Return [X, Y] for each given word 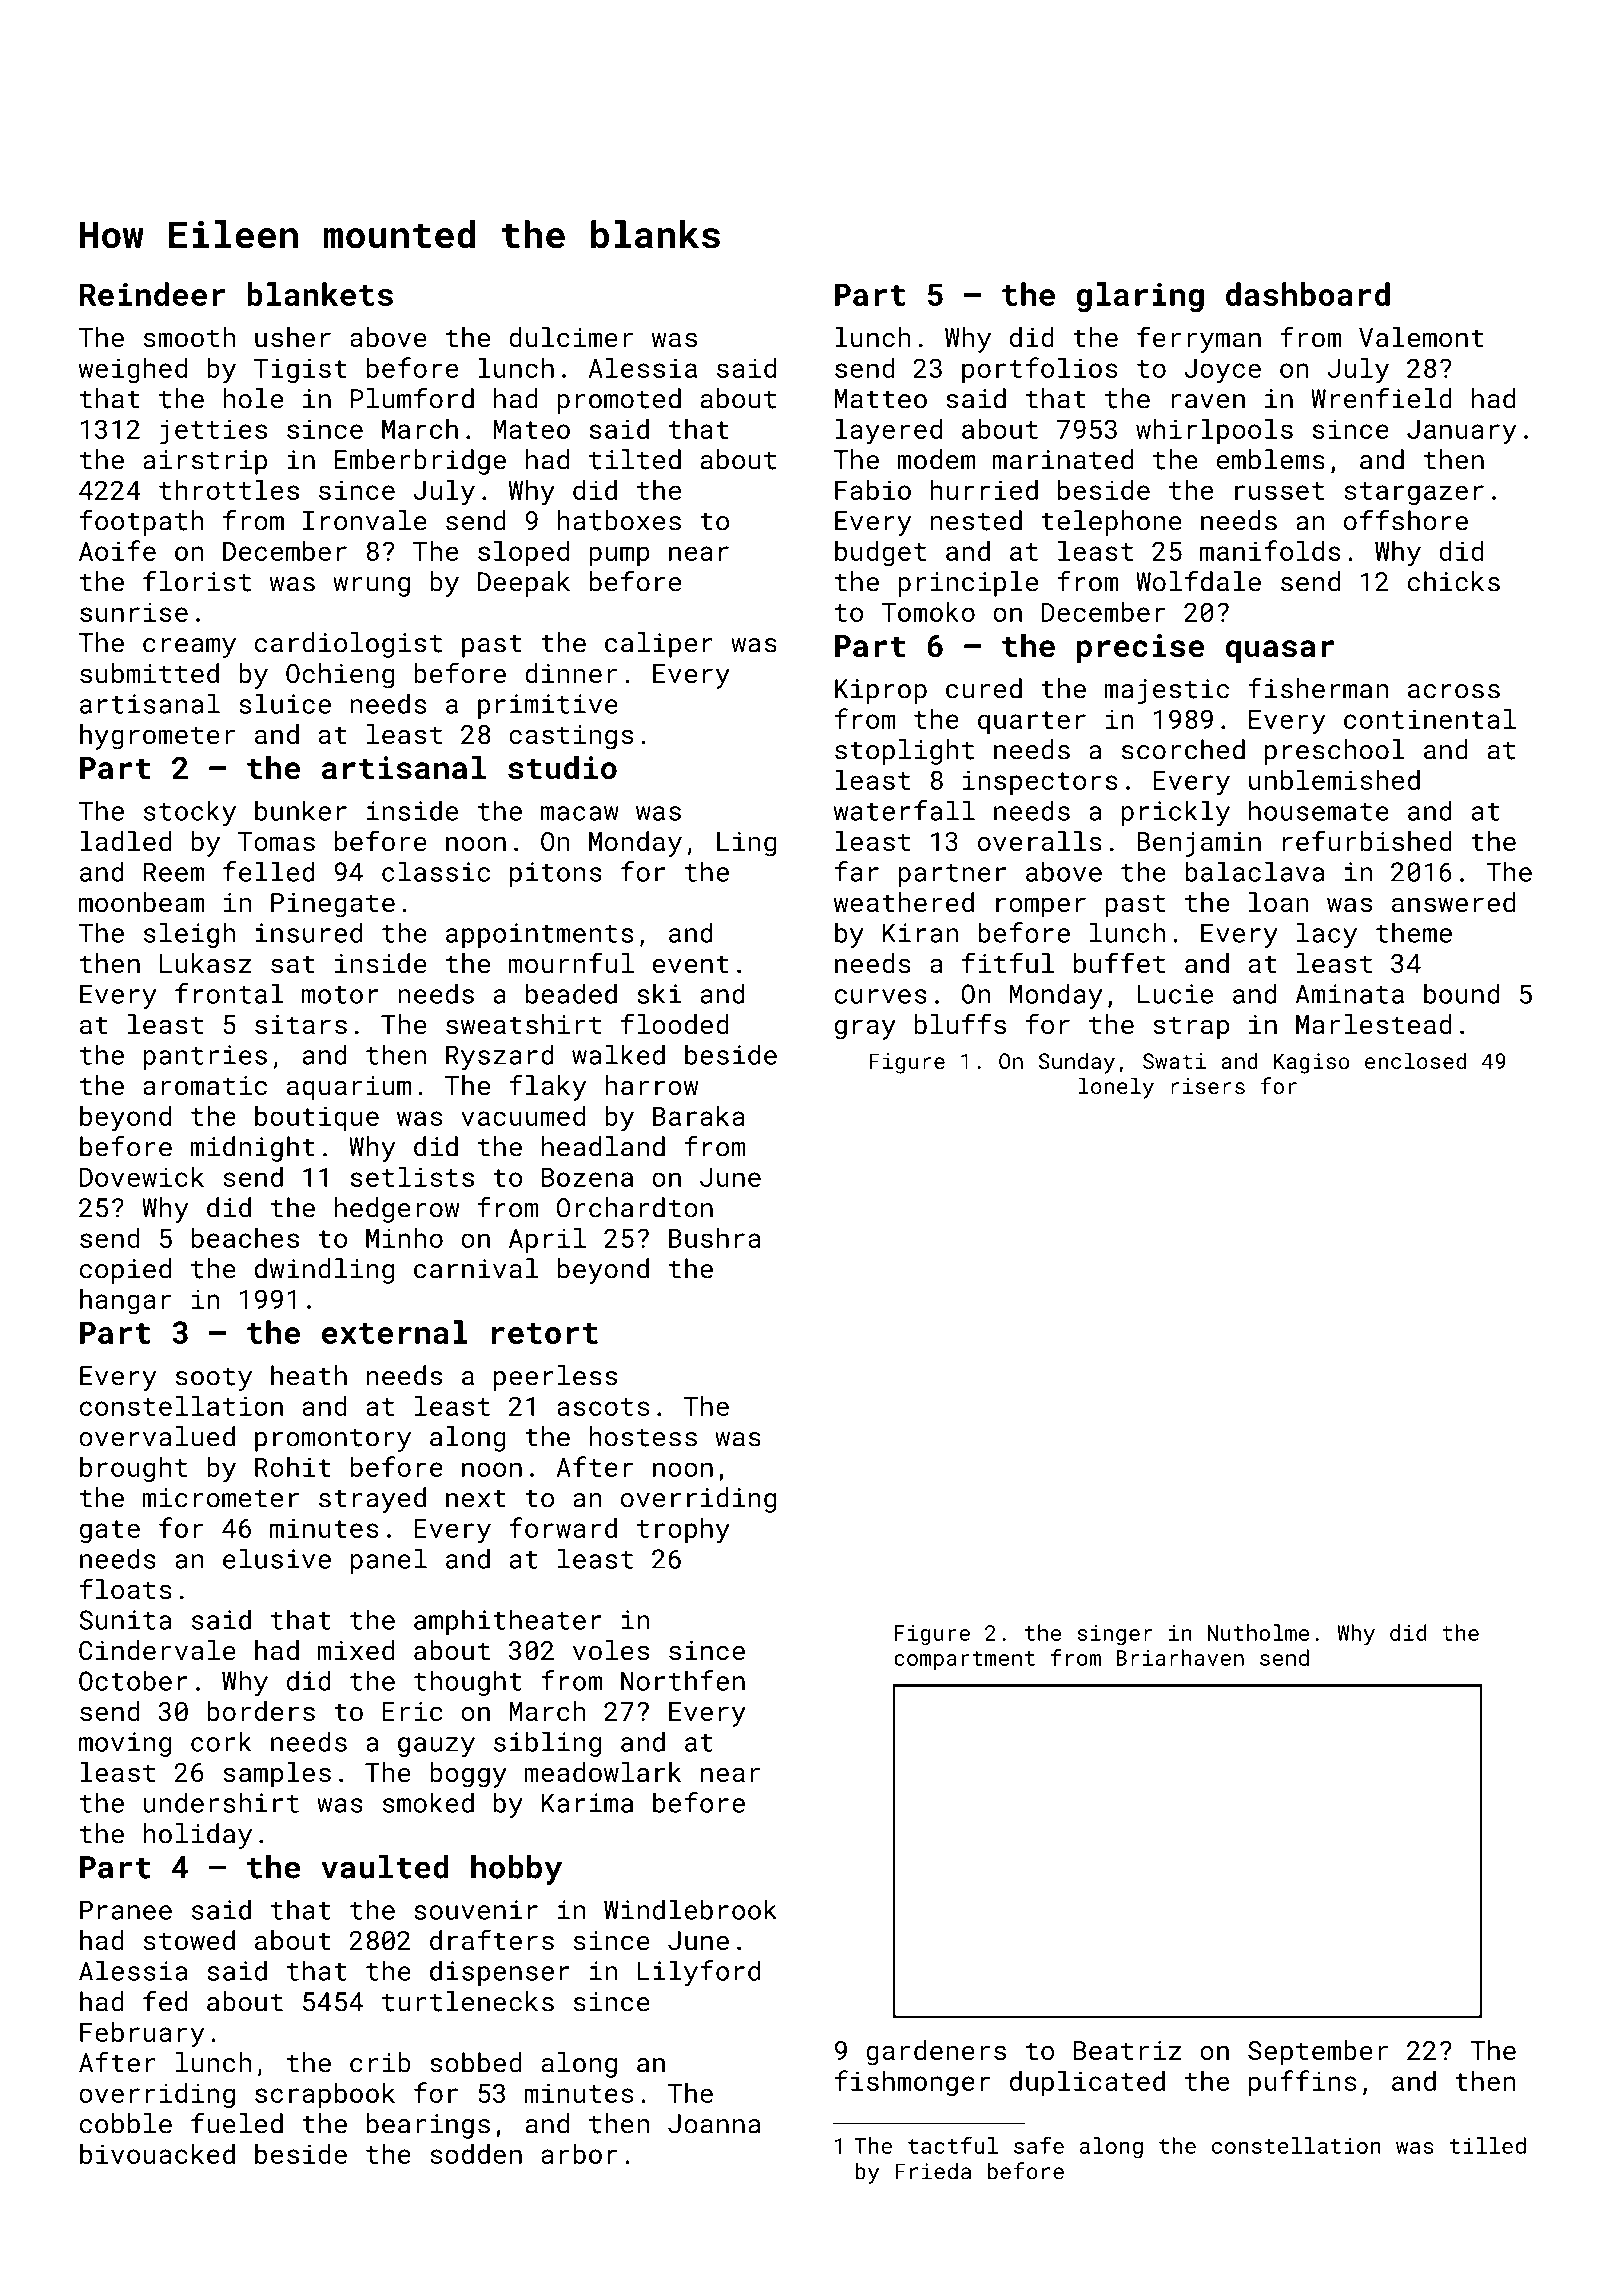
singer [1115, 1635]
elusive [277, 1558]
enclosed [1415, 1060]
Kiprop [881, 691]
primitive [548, 706]
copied [125, 1271]
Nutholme [1258, 1632]
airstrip [205, 462]
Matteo [881, 399]
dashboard [1308, 294]
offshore [1406, 520]
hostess [643, 1436]
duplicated [1087, 2083]
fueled [237, 2123]
